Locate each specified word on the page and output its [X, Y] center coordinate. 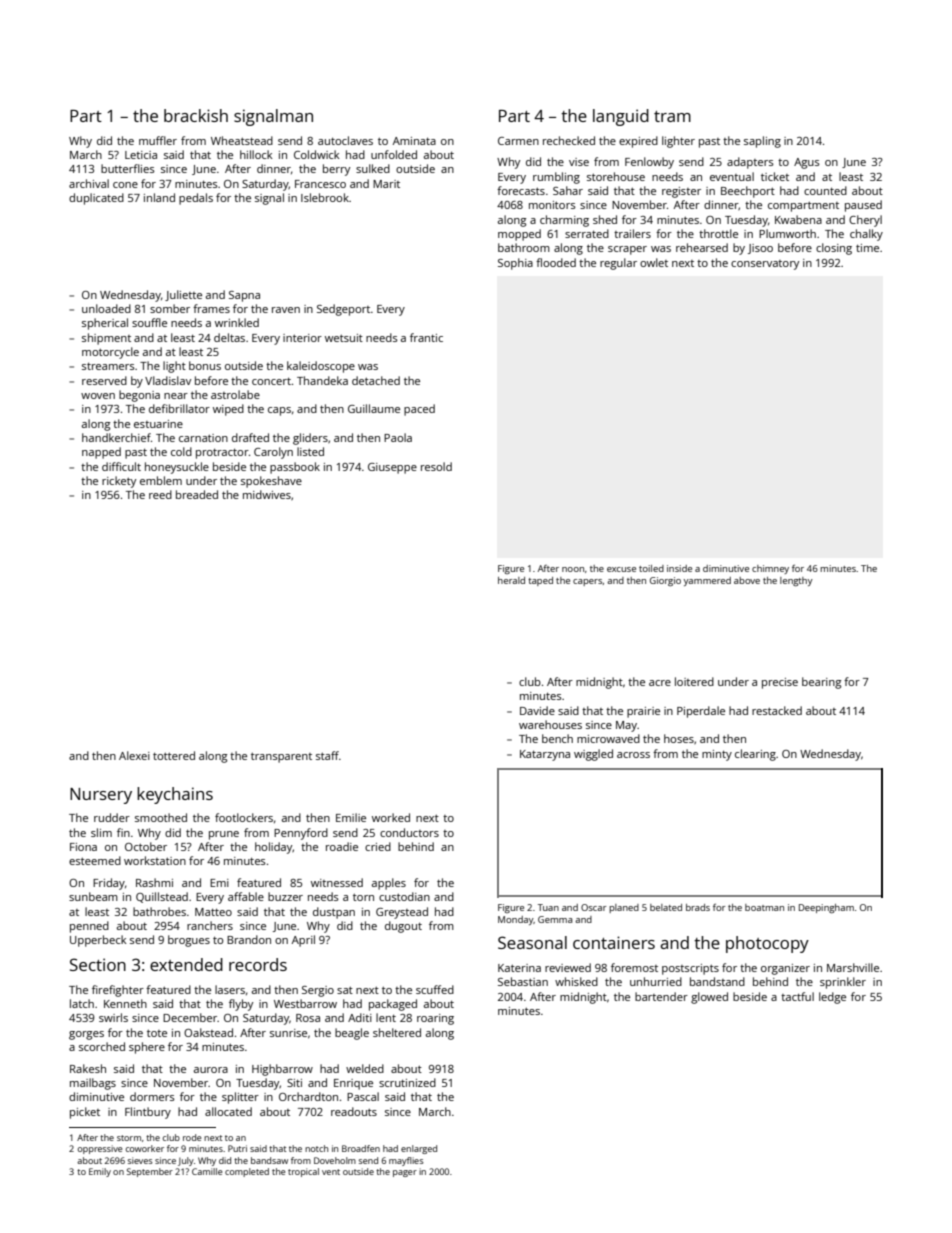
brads [698, 907]
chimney [770, 569]
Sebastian [523, 981]
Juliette [183, 295]
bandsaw [269, 1160]
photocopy [767, 944]
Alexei [134, 755]
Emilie [351, 817]
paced [419, 410]
